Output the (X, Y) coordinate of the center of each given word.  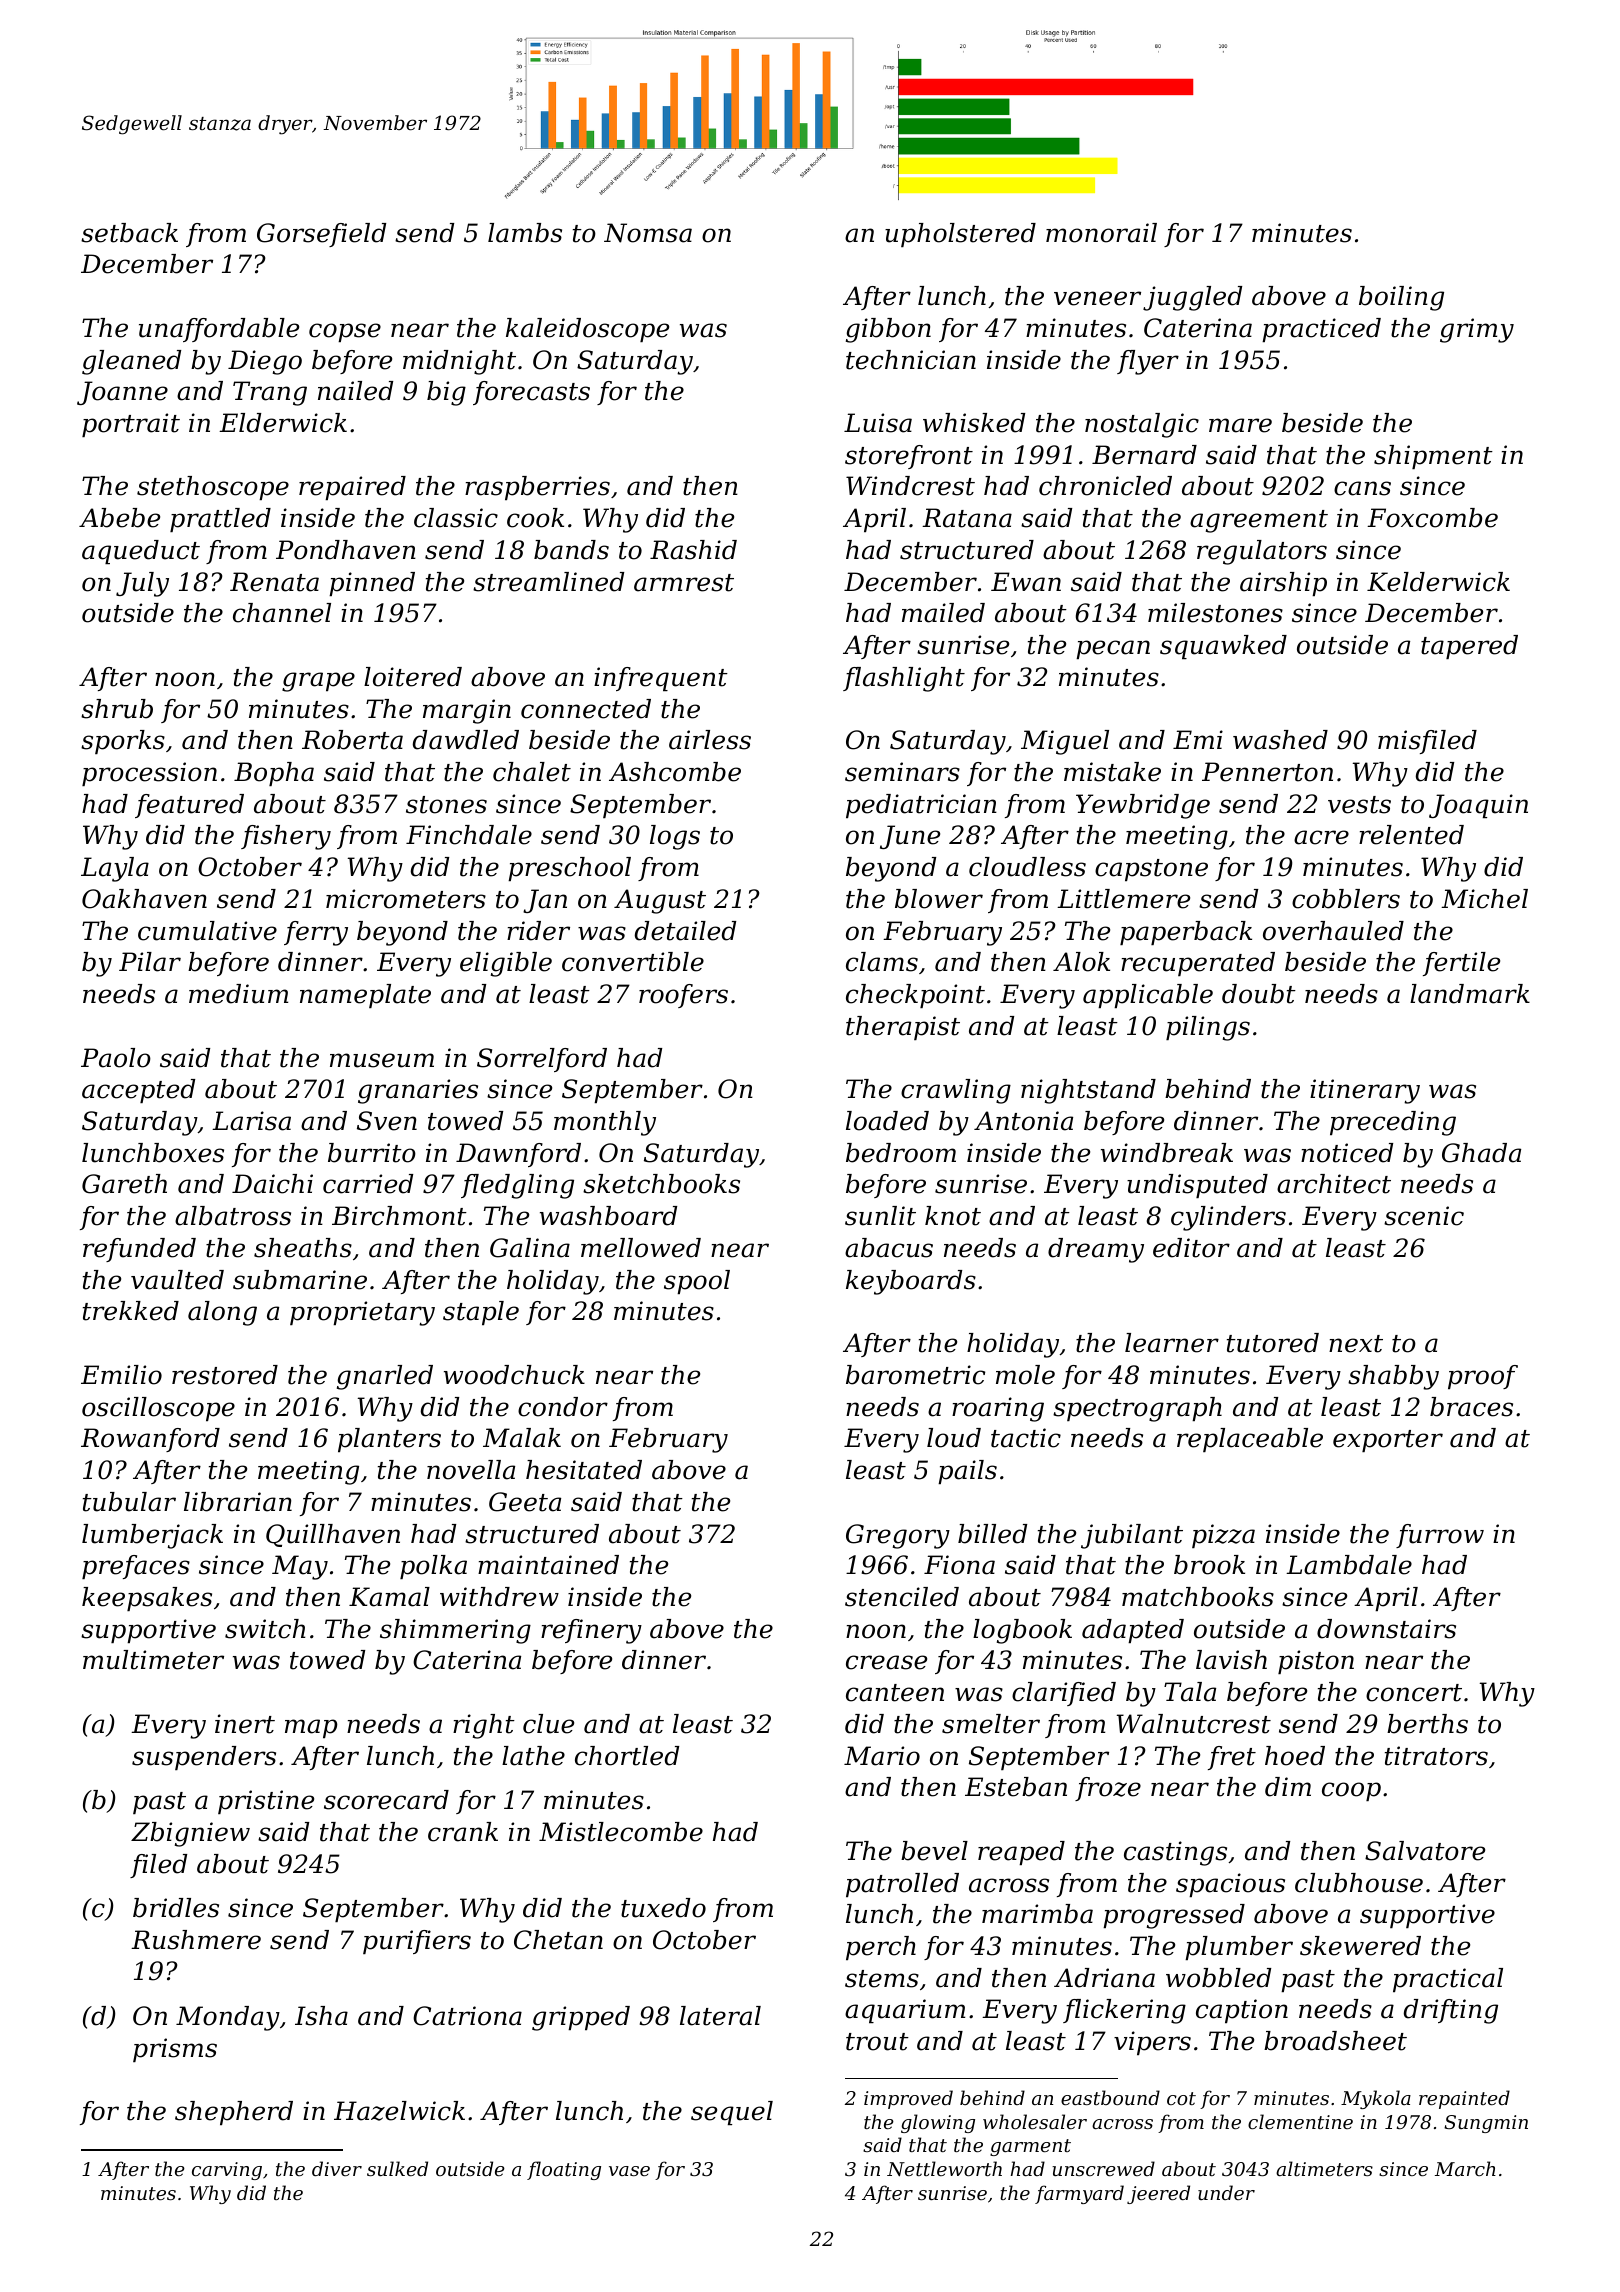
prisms (175, 2050)
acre (1321, 837)
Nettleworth (944, 2169)
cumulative (207, 931)
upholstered (960, 235)
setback (129, 233)
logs (675, 837)
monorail (1101, 233)
